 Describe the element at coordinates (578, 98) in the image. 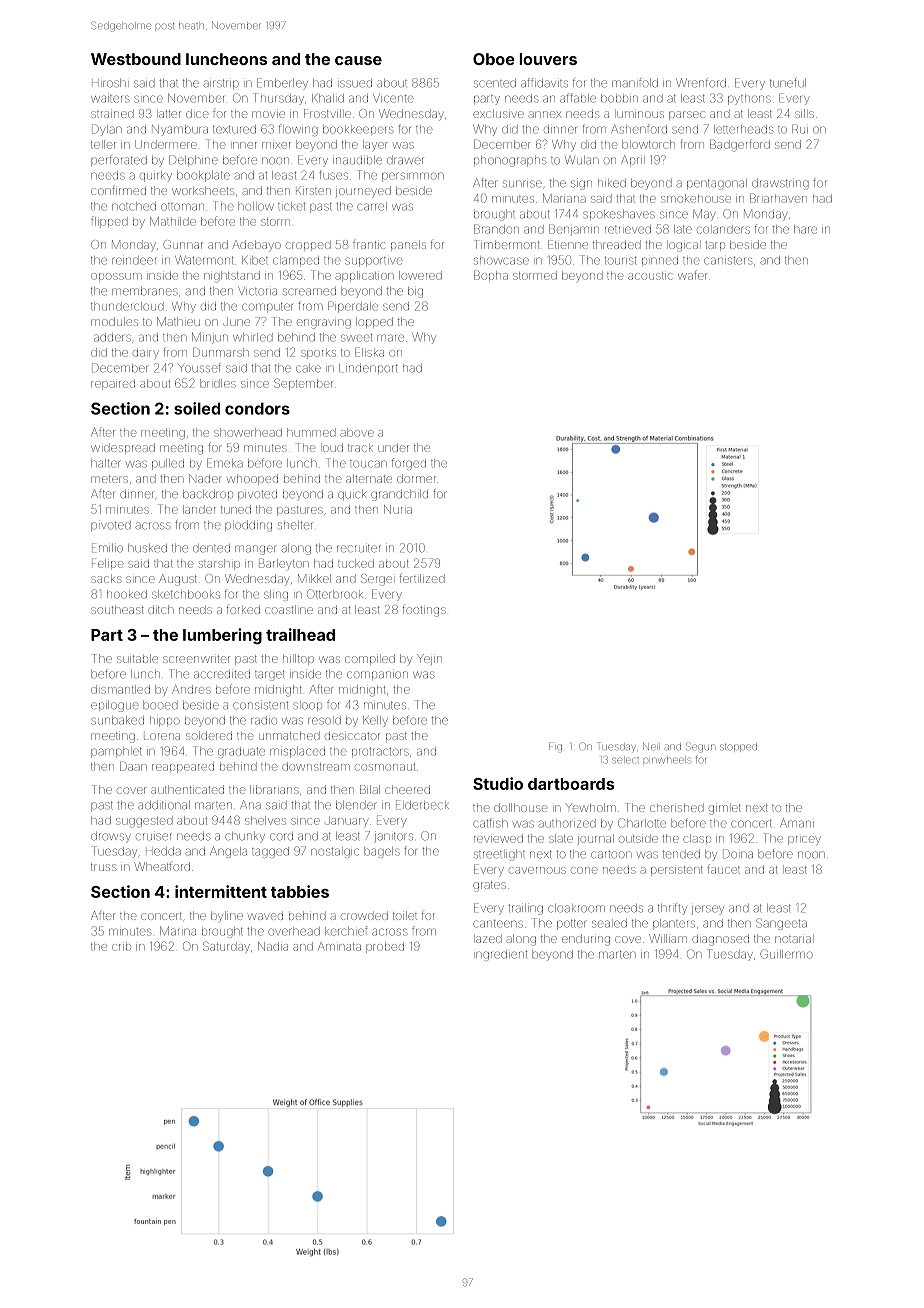

I see `affable` at that location.
